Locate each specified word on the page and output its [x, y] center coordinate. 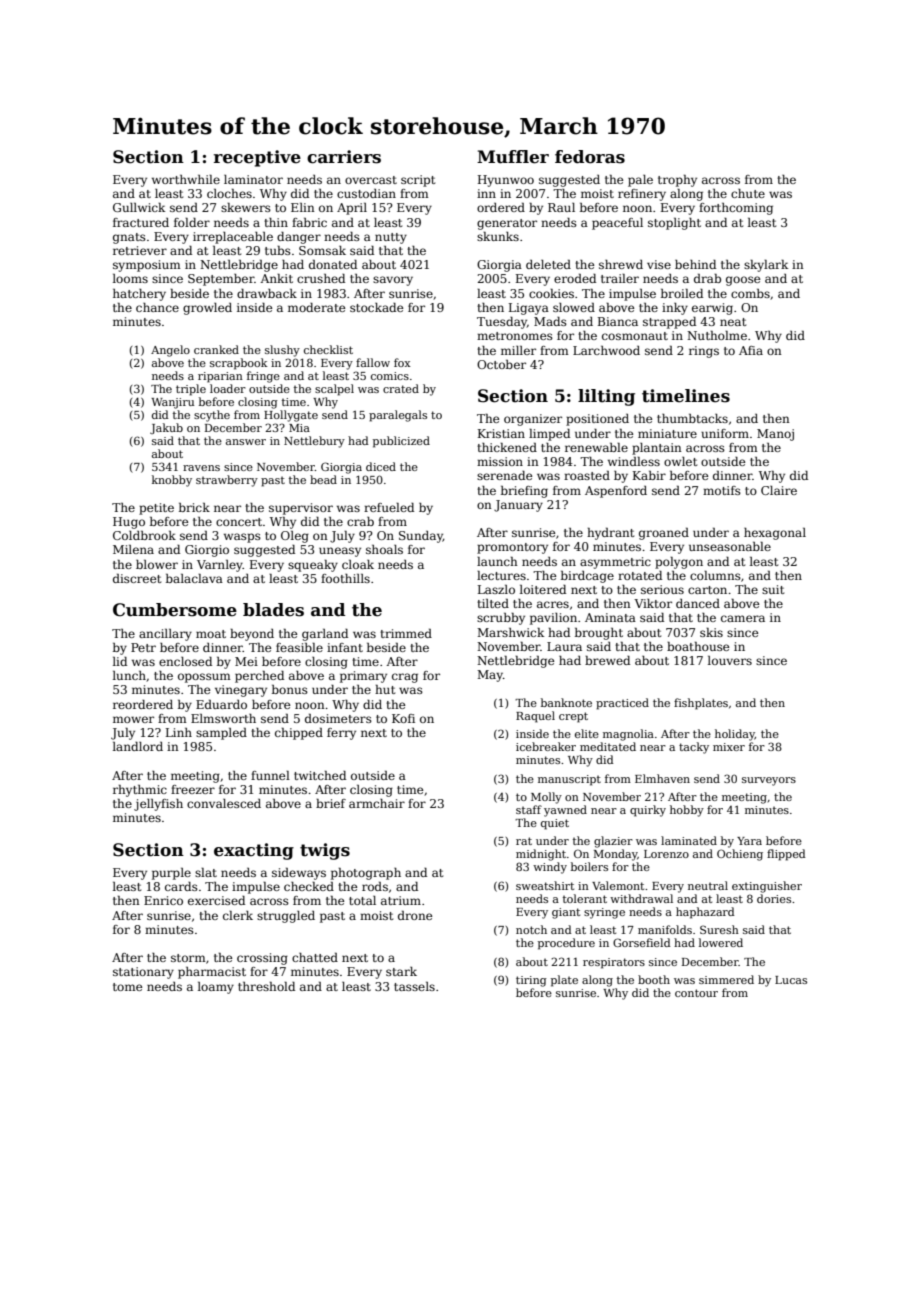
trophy [677, 181]
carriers [344, 157]
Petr [143, 647]
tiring [531, 981]
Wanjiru [172, 403]
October [501, 364]
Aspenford [616, 492]
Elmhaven [662, 778]
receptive [257, 158]
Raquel [535, 717]
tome [127, 987]
